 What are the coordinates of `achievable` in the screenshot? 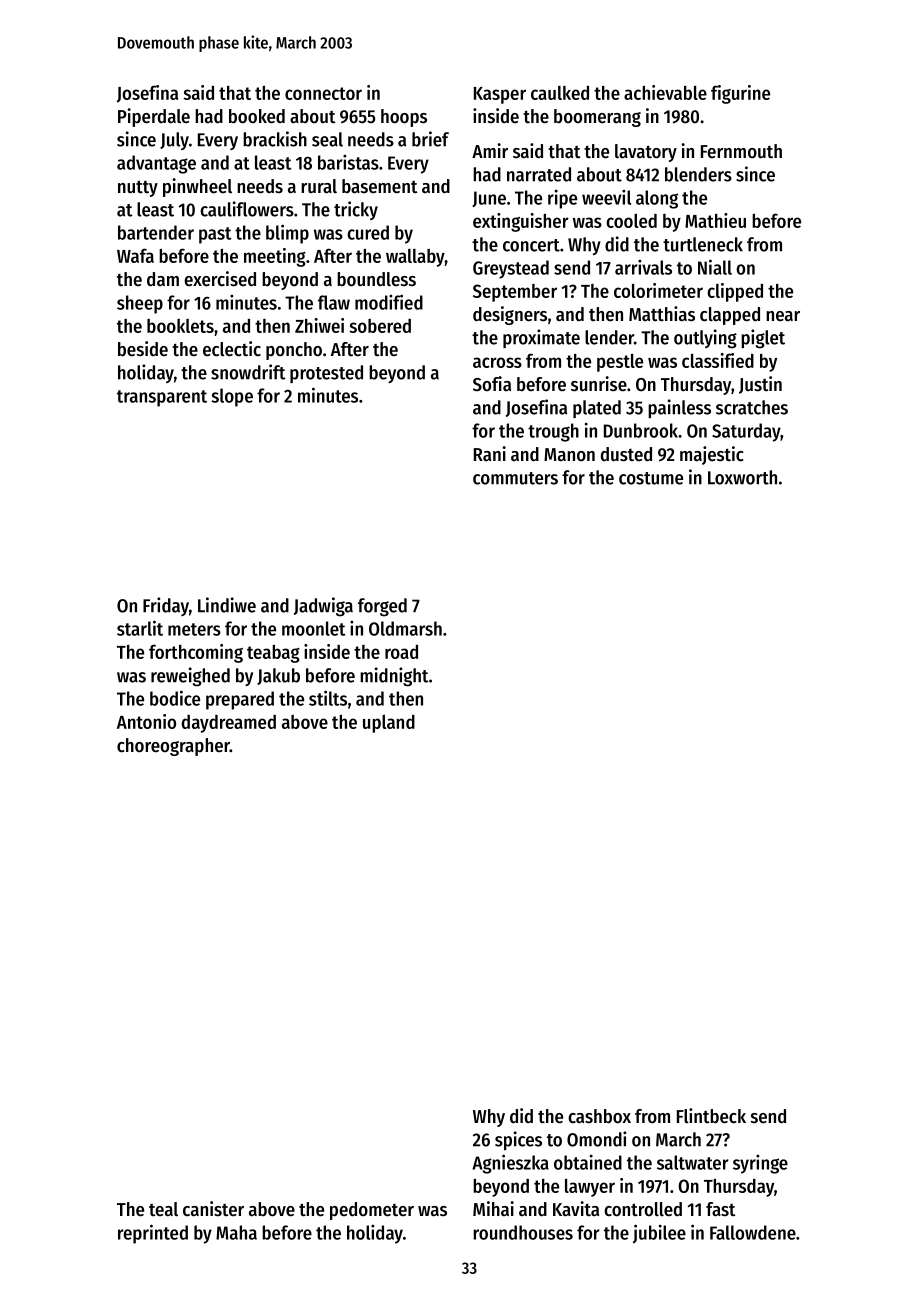 It's located at (665, 92).
